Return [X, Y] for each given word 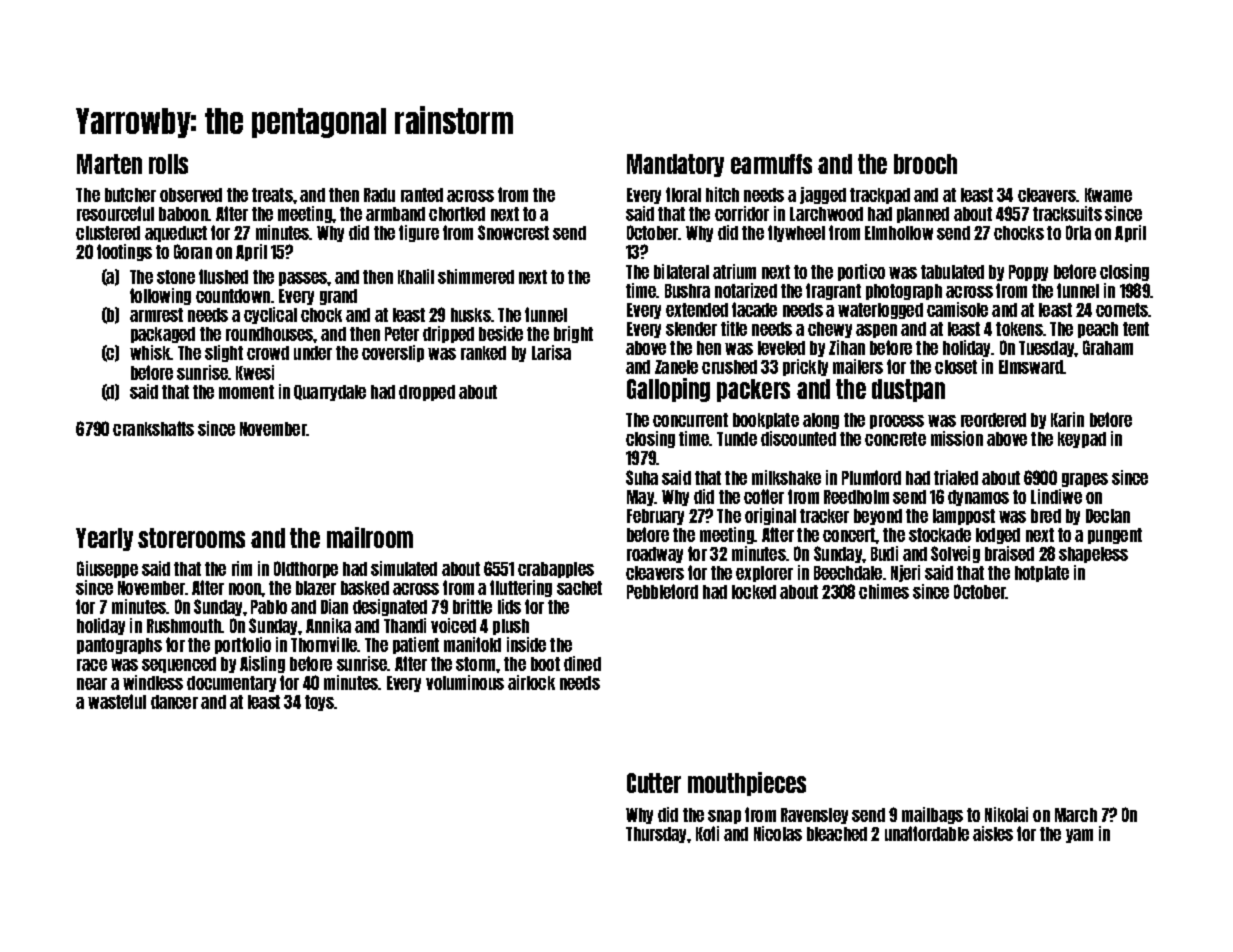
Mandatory [675, 165]
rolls [168, 164]
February [655, 517]
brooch [925, 164]
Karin [1067, 419]
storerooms [191, 538]
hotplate [1042, 574]
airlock [531, 682]
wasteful [117, 701]
